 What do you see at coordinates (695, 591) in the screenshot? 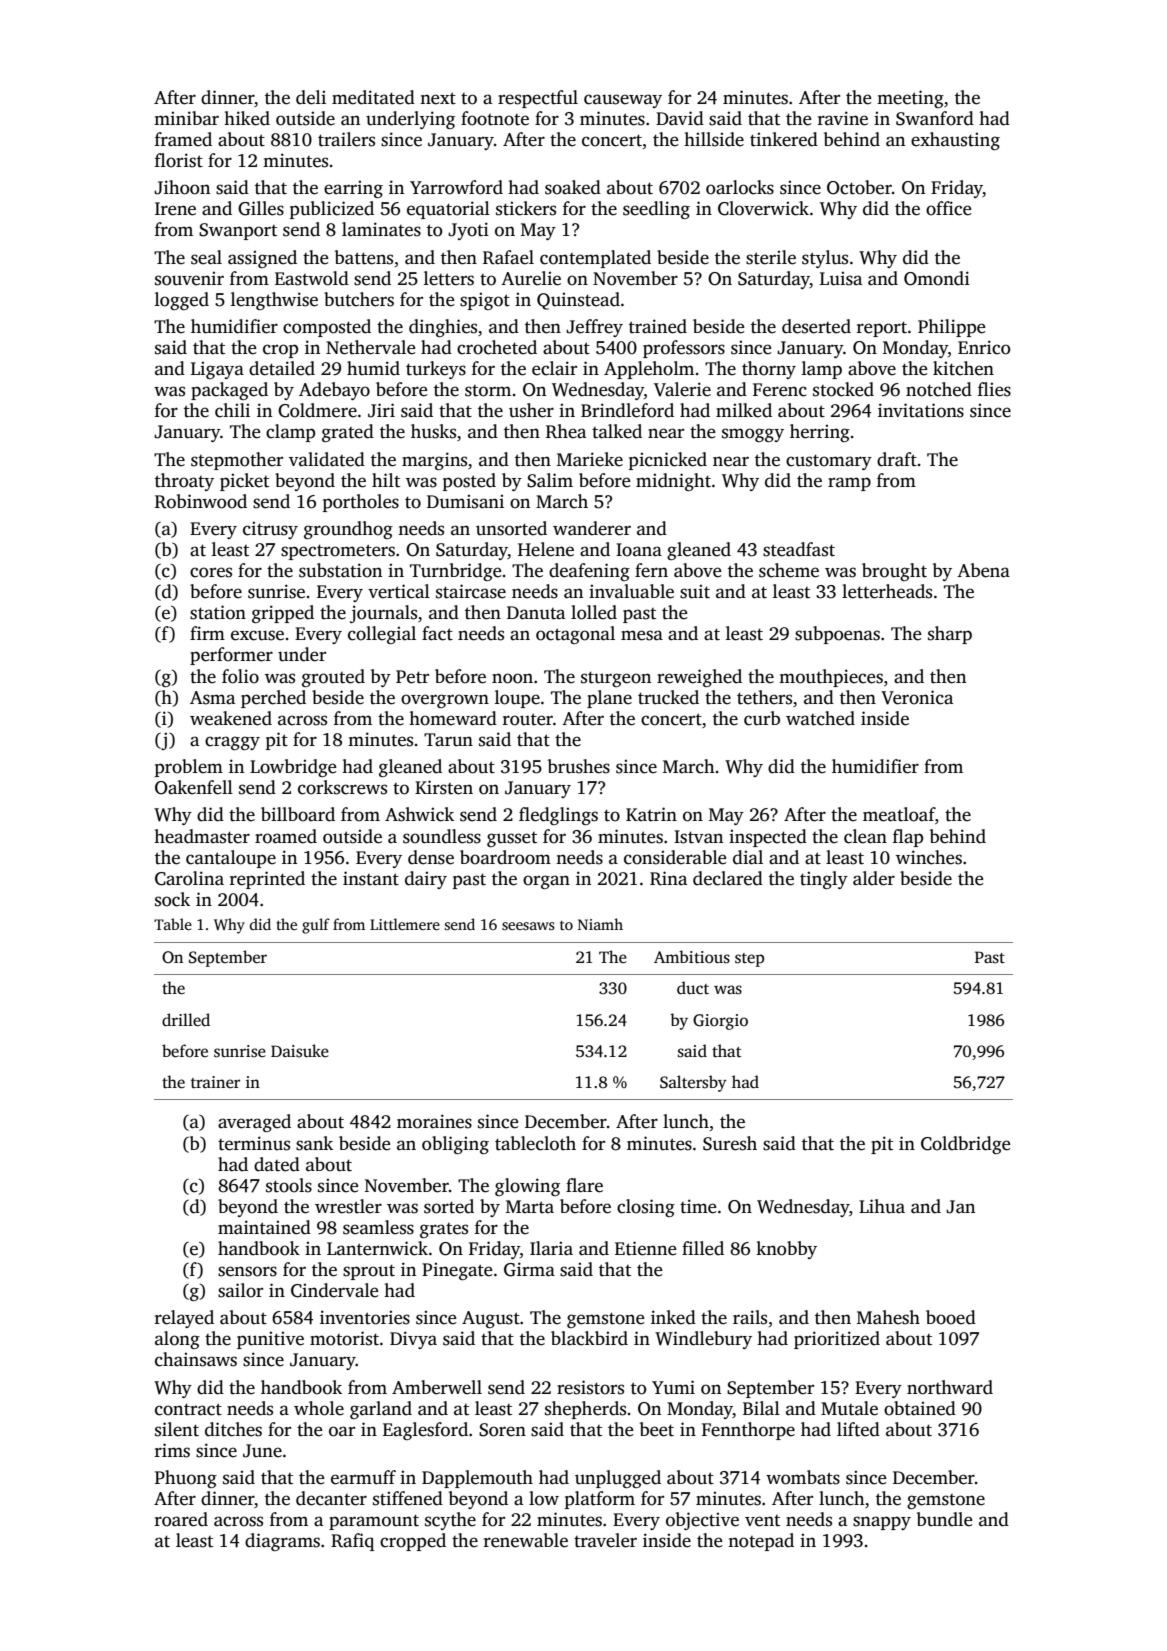
I see `suit` at bounding box center [695, 591].
